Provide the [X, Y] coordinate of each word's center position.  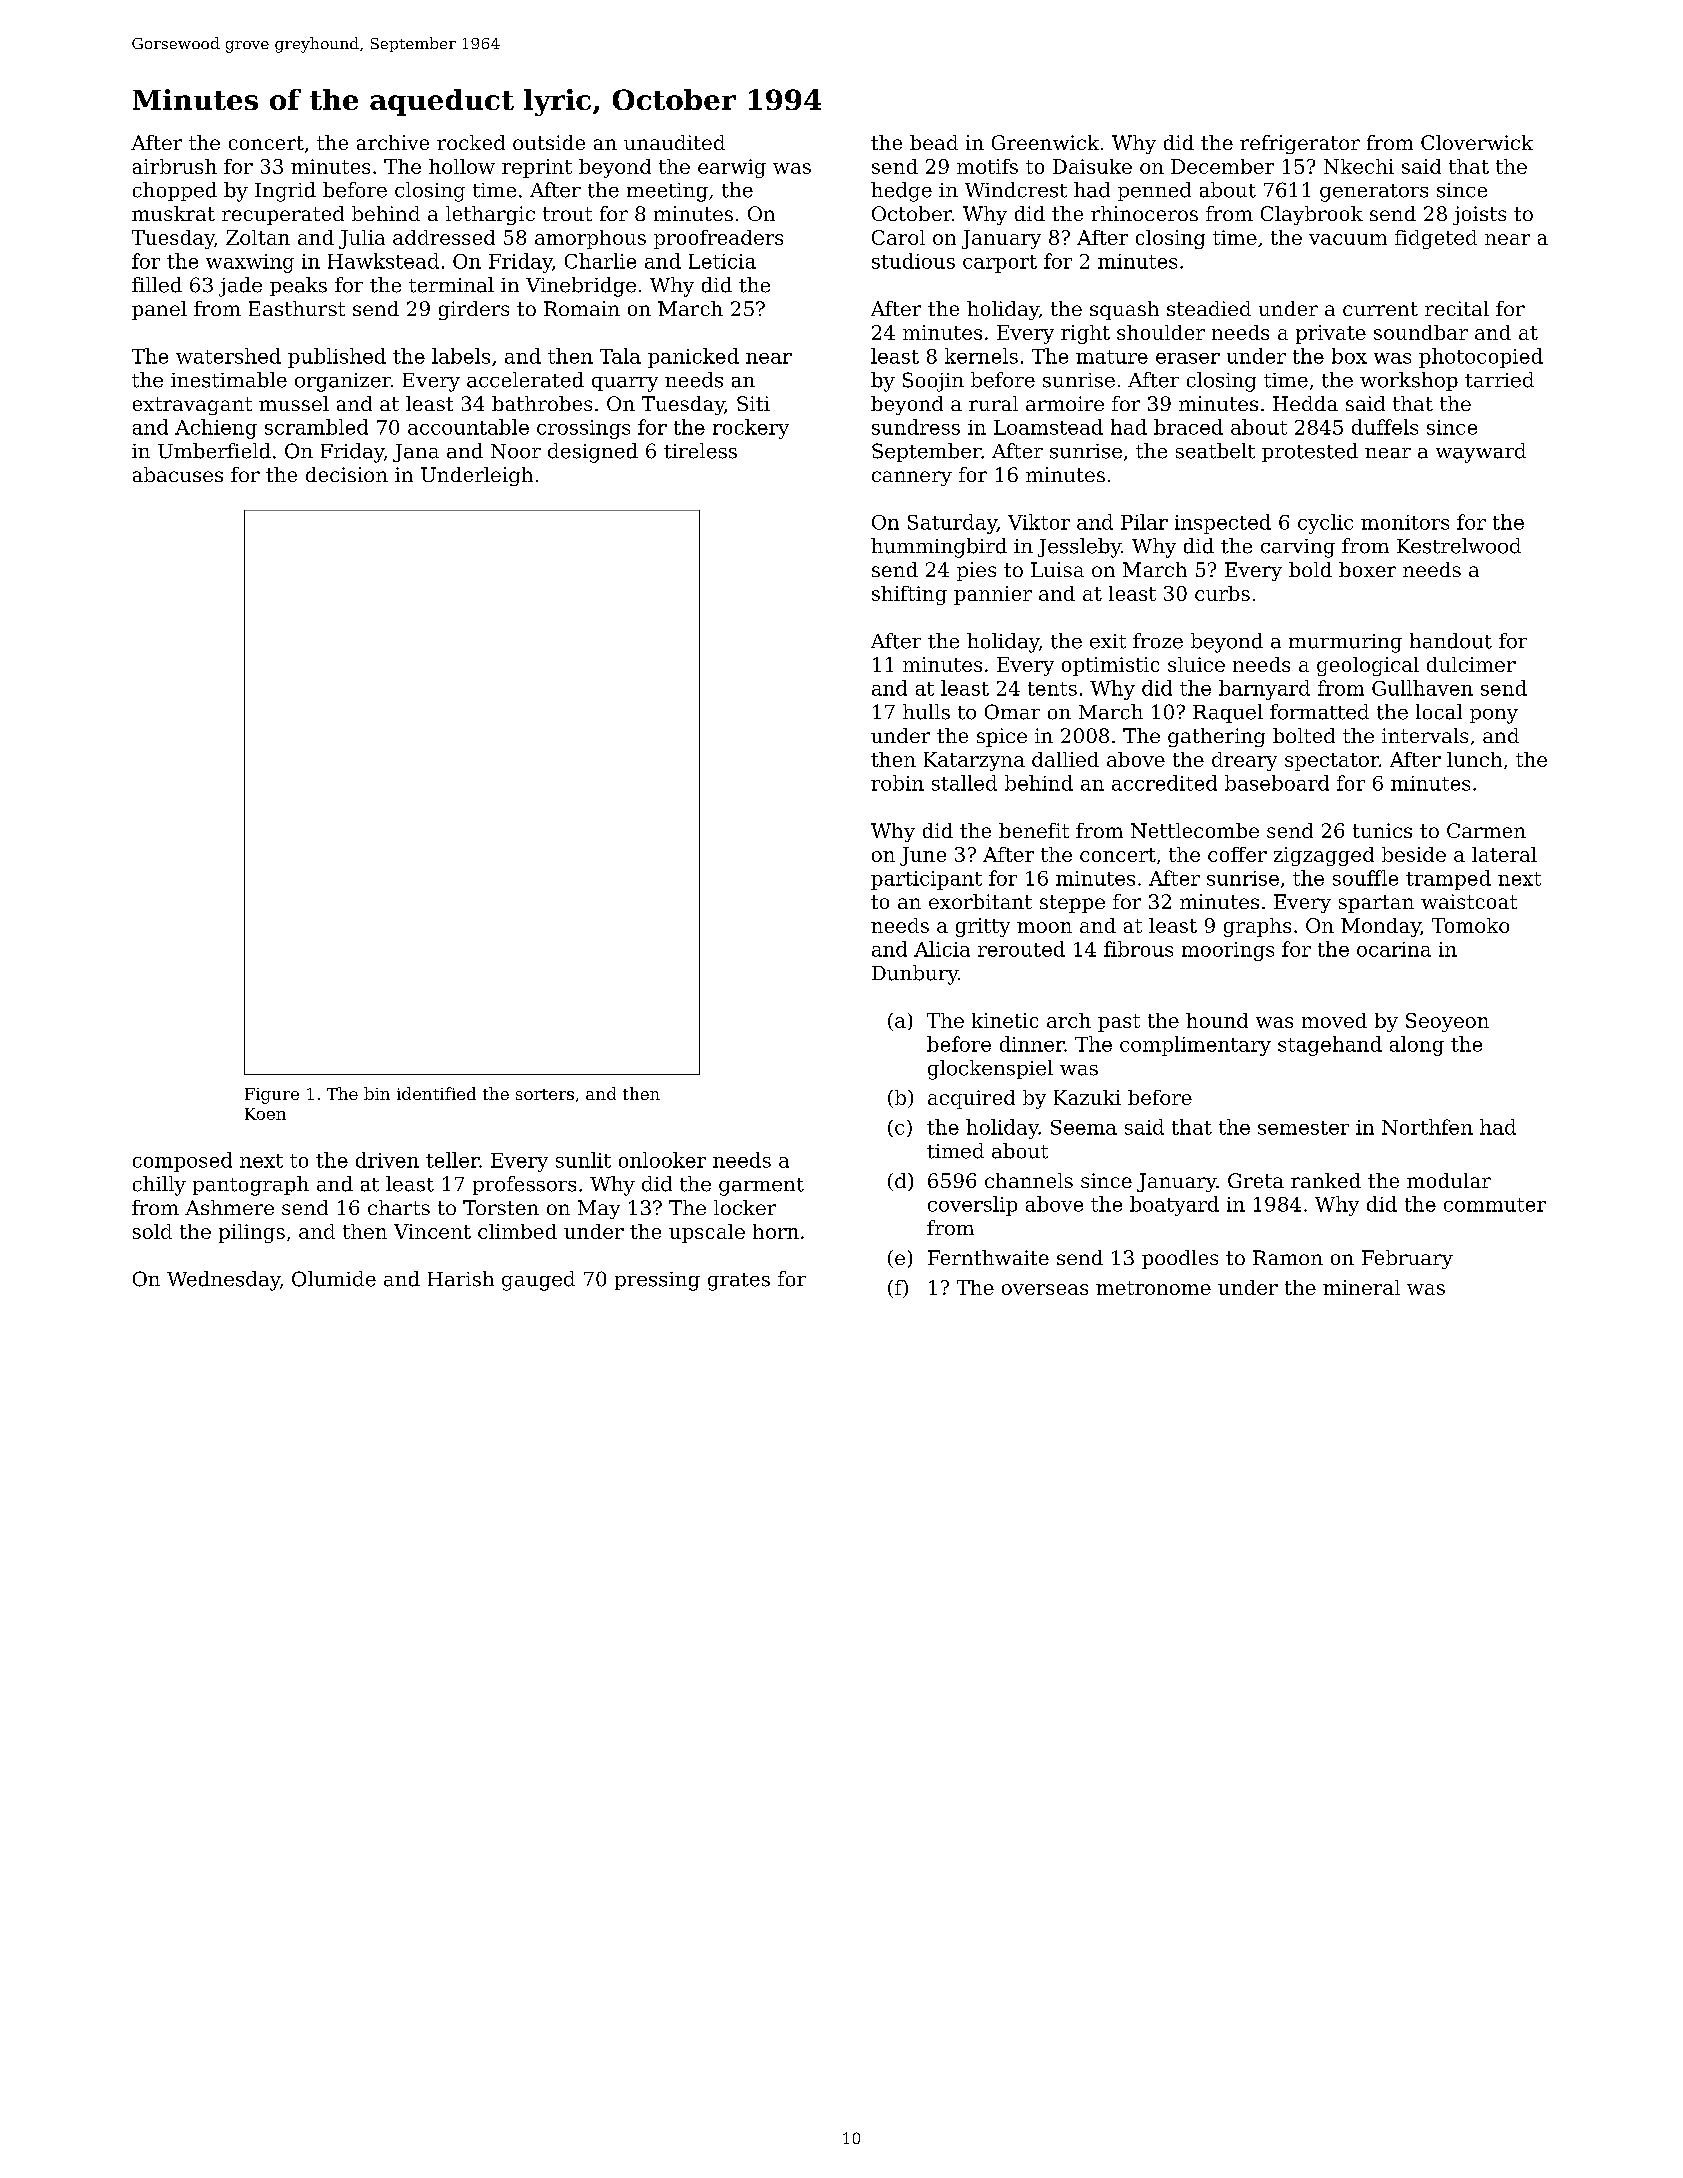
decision [347, 474]
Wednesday [223, 1281]
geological [1368, 666]
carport [1000, 264]
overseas [1045, 1289]
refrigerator [1300, 144]
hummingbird [939, 548]
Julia [362, 239]
